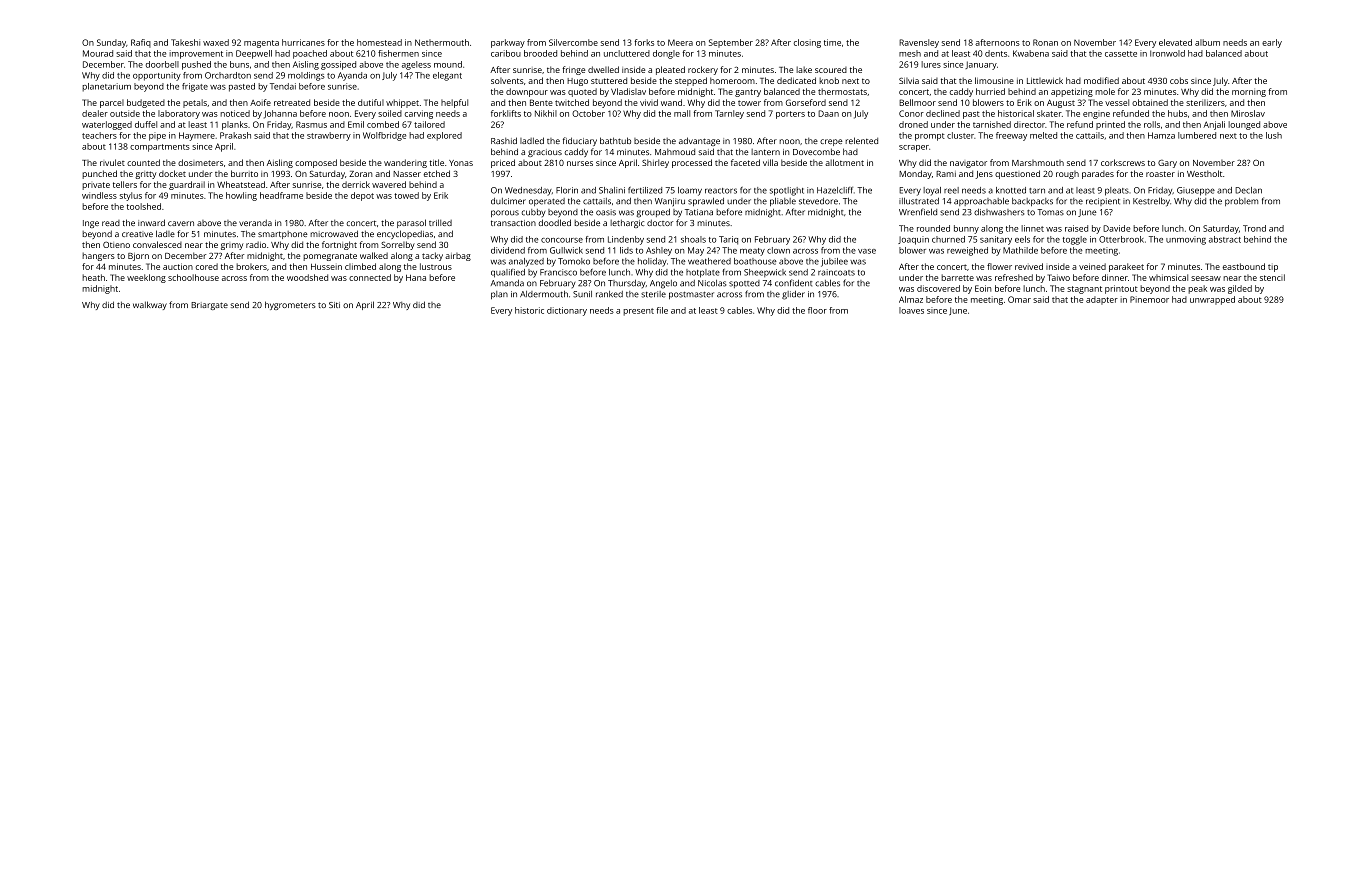 This screenshot has width=1372, height=887. What do you see at coordinates (334, 305) in the screenshot?
I see `Siti` at bounding box center [334, 305].
